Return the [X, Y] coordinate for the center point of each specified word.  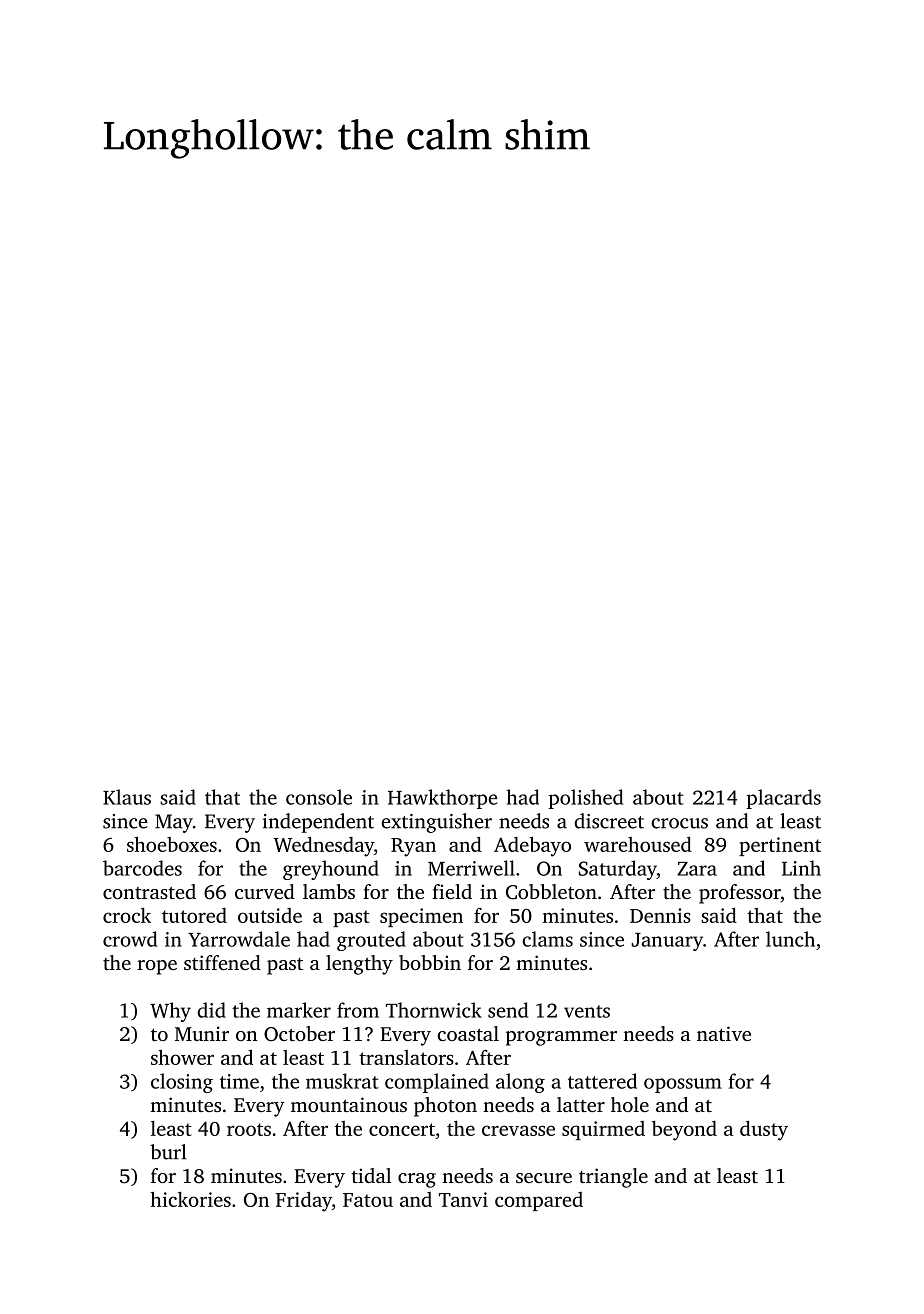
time [239, 1081]
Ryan [413, 847]
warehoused [638, 844]
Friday [304, 1201]
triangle [613, 1178]
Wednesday [323, 846]
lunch [790, 939]
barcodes [142, 868]
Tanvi [463, 1199]
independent [318, 823]
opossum [683, 1085]
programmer [561, 1038]
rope [157, 967]
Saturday [618, 870]
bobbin [430, 962]
